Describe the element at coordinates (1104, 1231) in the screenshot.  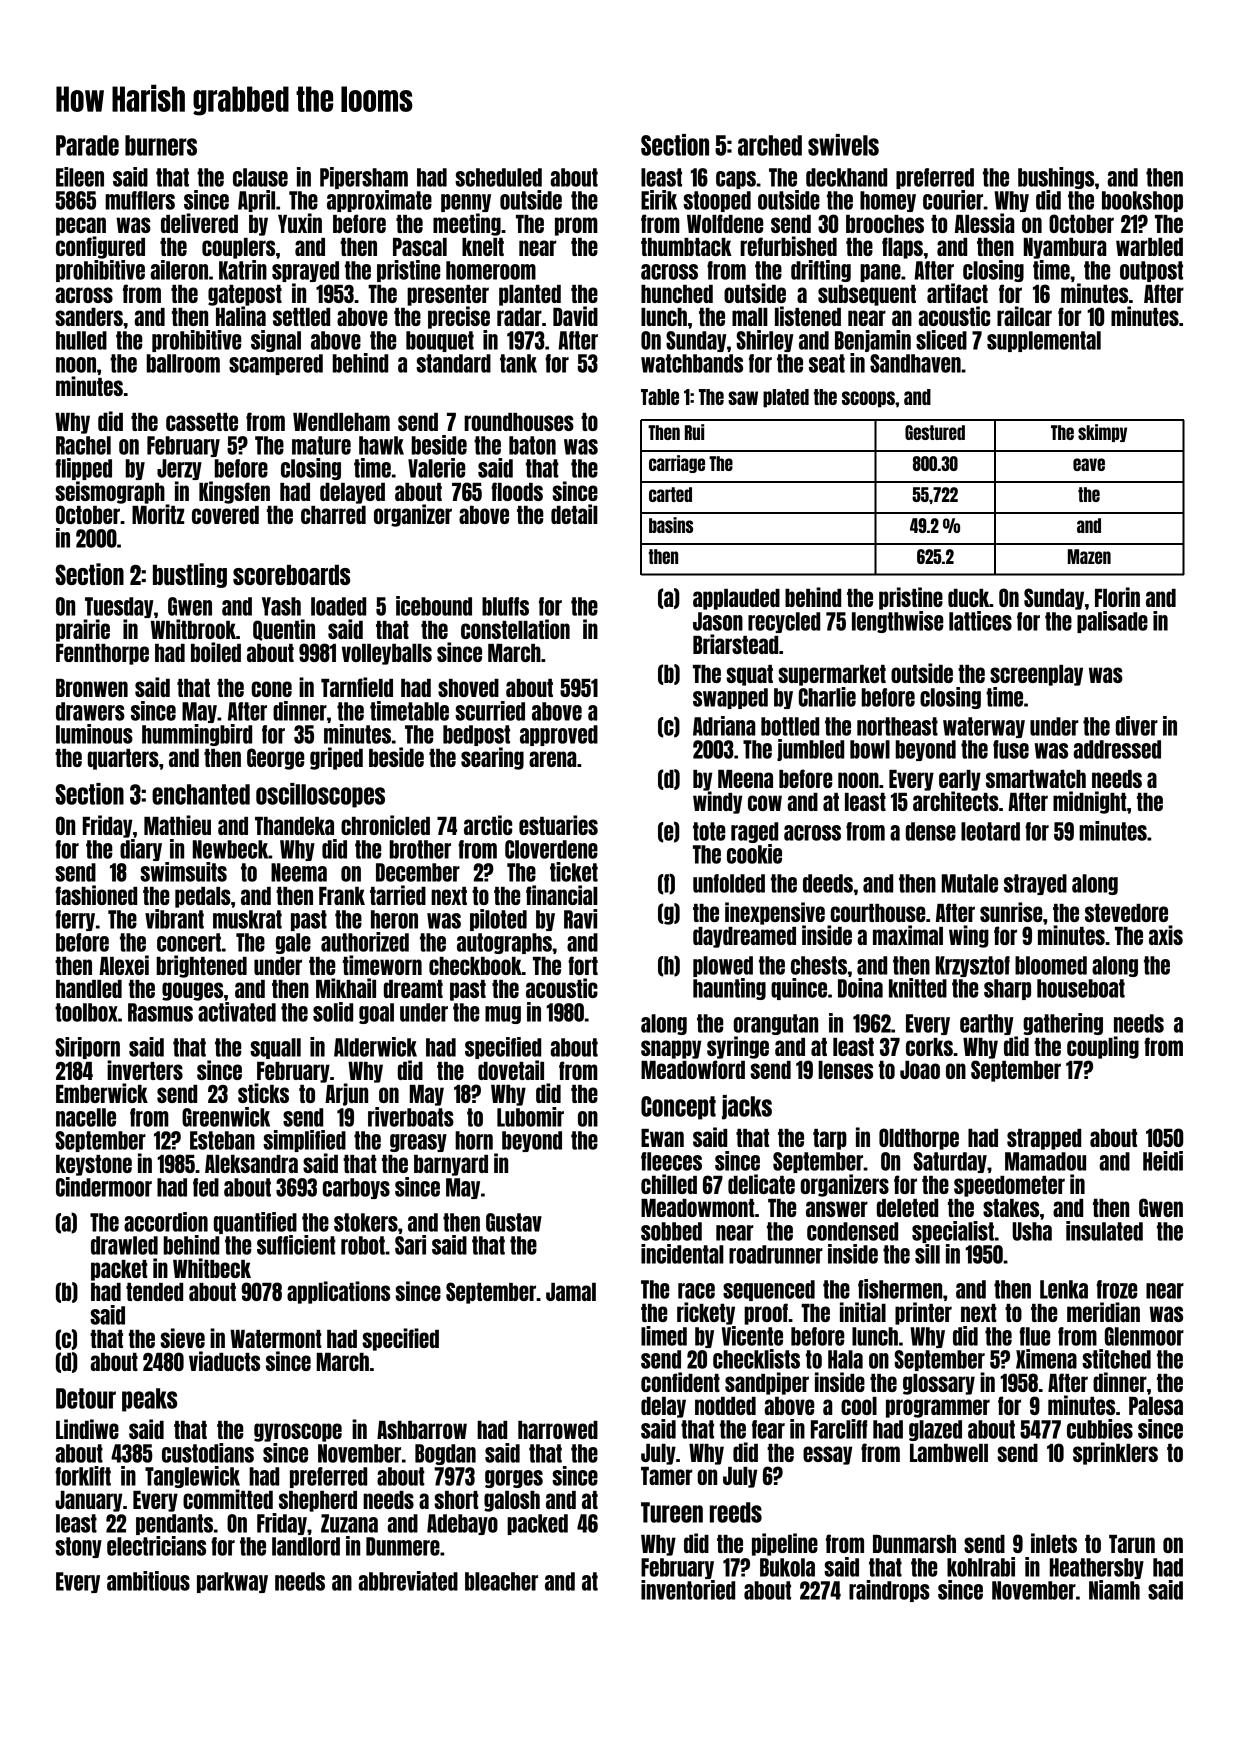
I see `insulated` at that location.
